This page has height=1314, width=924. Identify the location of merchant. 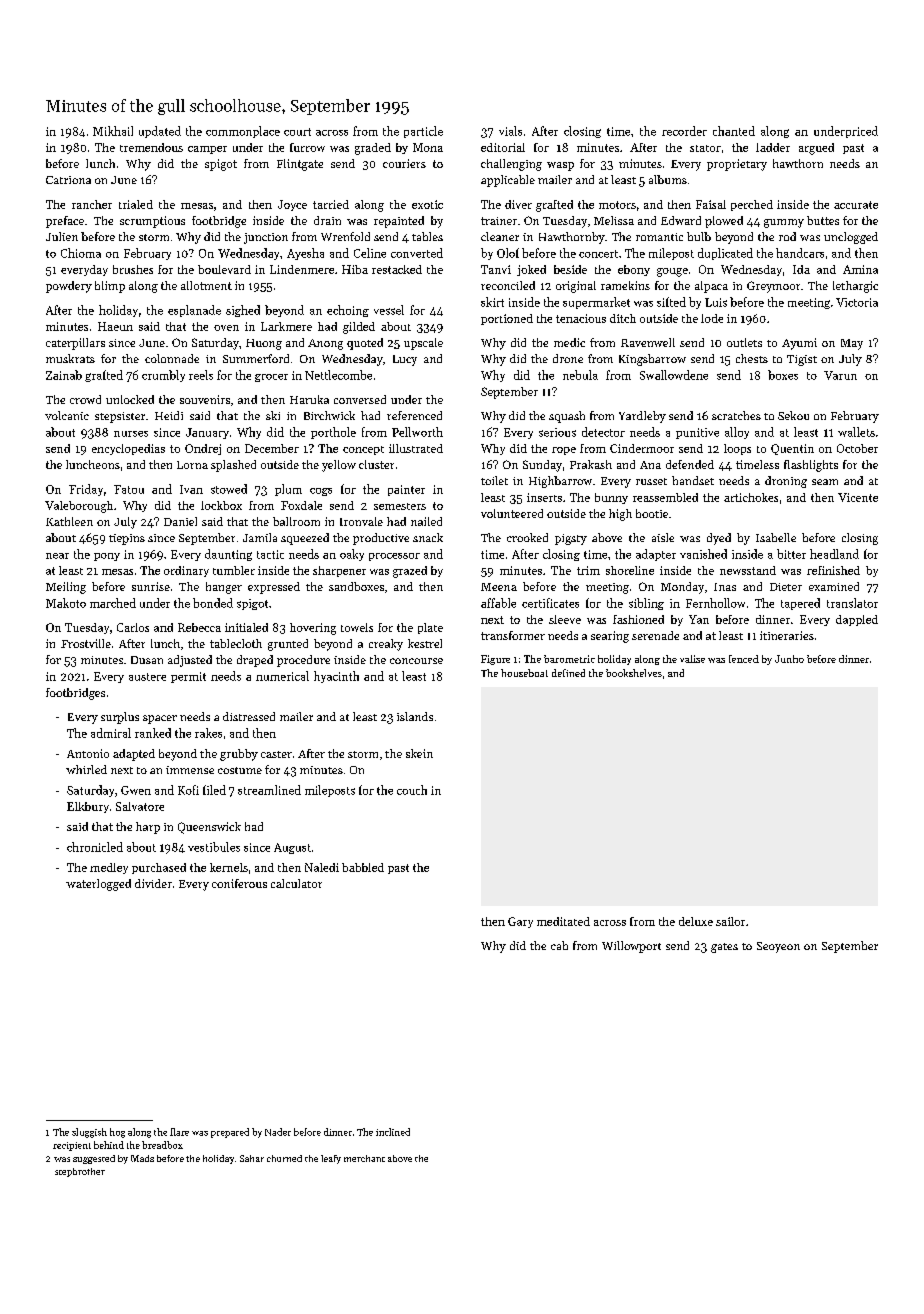
(364, 1158).
